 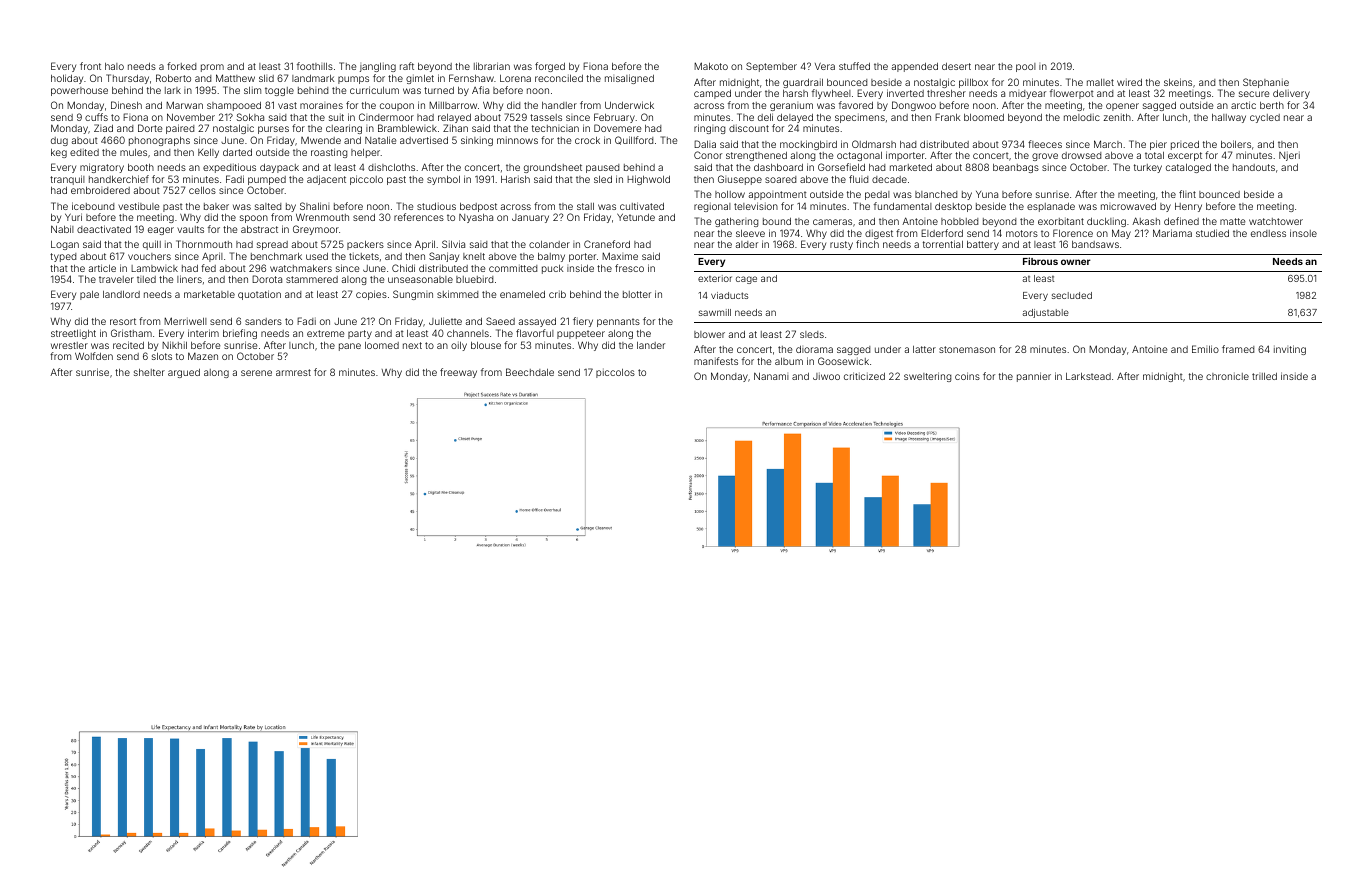 I want to click on boilers, so click(x=1236, y=144).
